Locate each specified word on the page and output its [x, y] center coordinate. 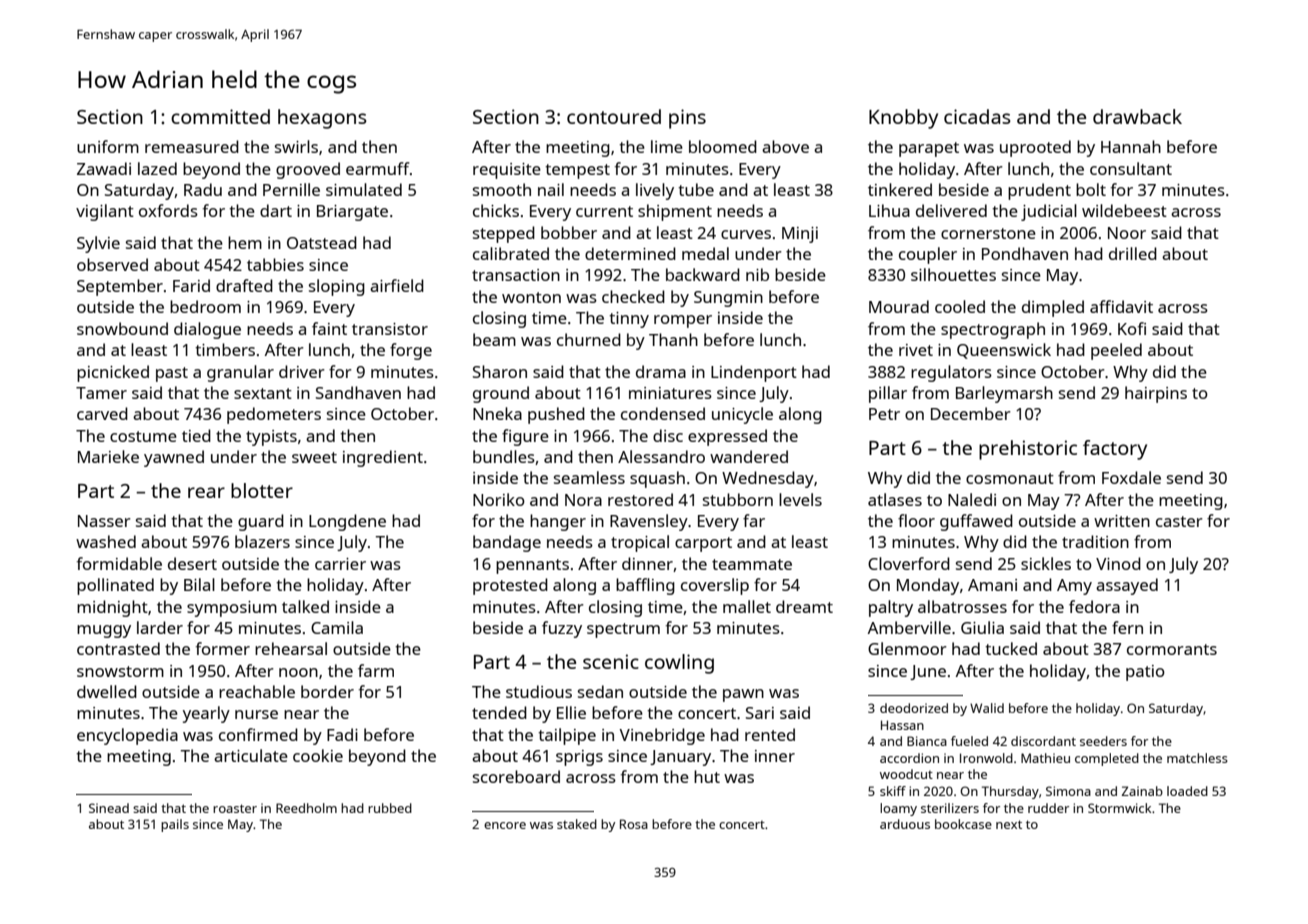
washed [106, 541]
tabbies [275, 264]
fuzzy [562, 629]
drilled [1133, 253]
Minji [800, 235]
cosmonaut [1010, 478]
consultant [1131, 168]
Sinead [109, 808]
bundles [504, 456]
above [785, 146]
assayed [1127, 586]
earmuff [378, 168]
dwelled [107, 691]
